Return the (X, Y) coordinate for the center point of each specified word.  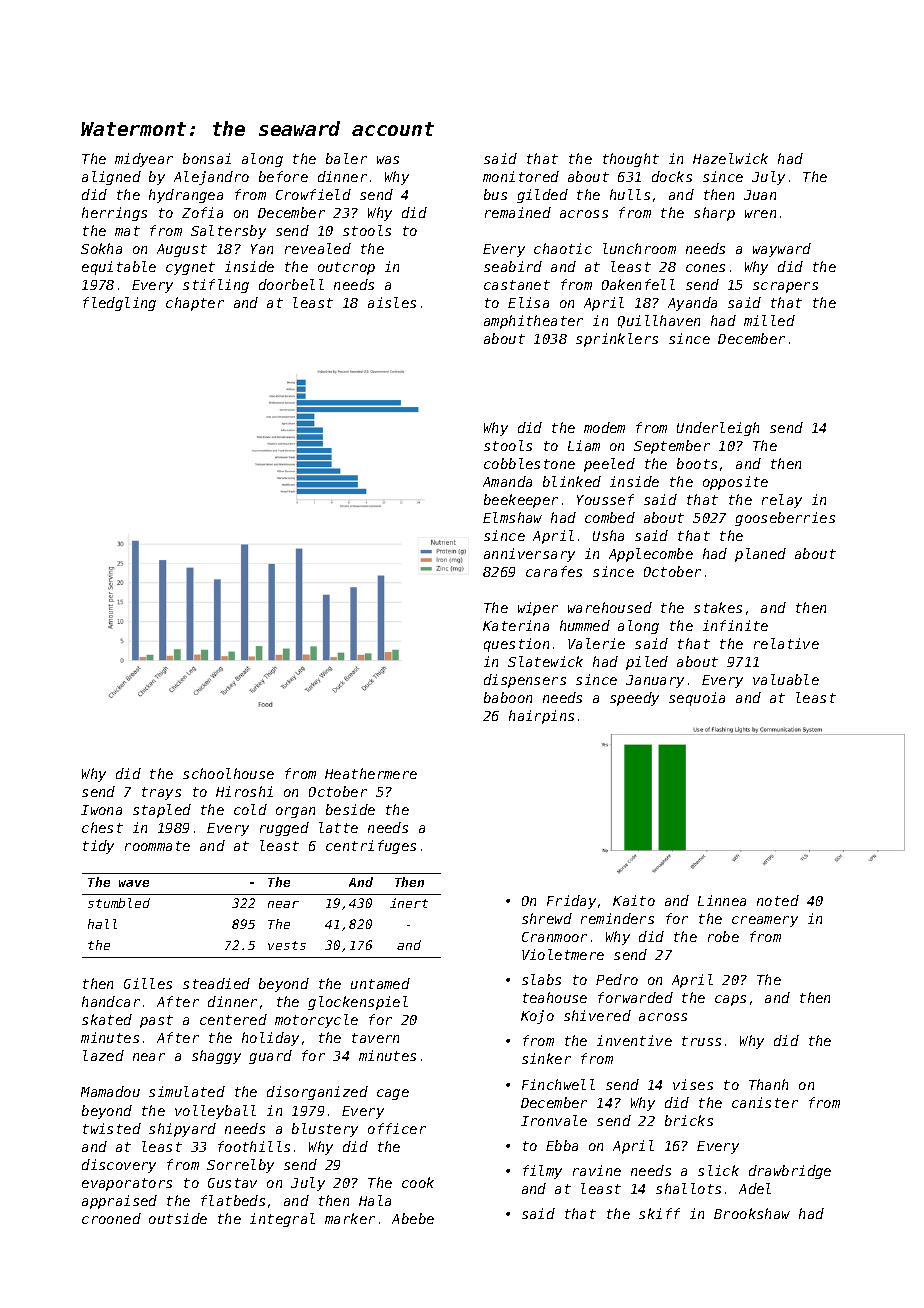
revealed (318, 248)
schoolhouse (228, 773)
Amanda (507, 481)
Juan (760, 195)
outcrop (346, 268)
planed (760, 555)
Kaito (634, 900)
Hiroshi (244, 791)
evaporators (127, 1184)
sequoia (697, 699)
